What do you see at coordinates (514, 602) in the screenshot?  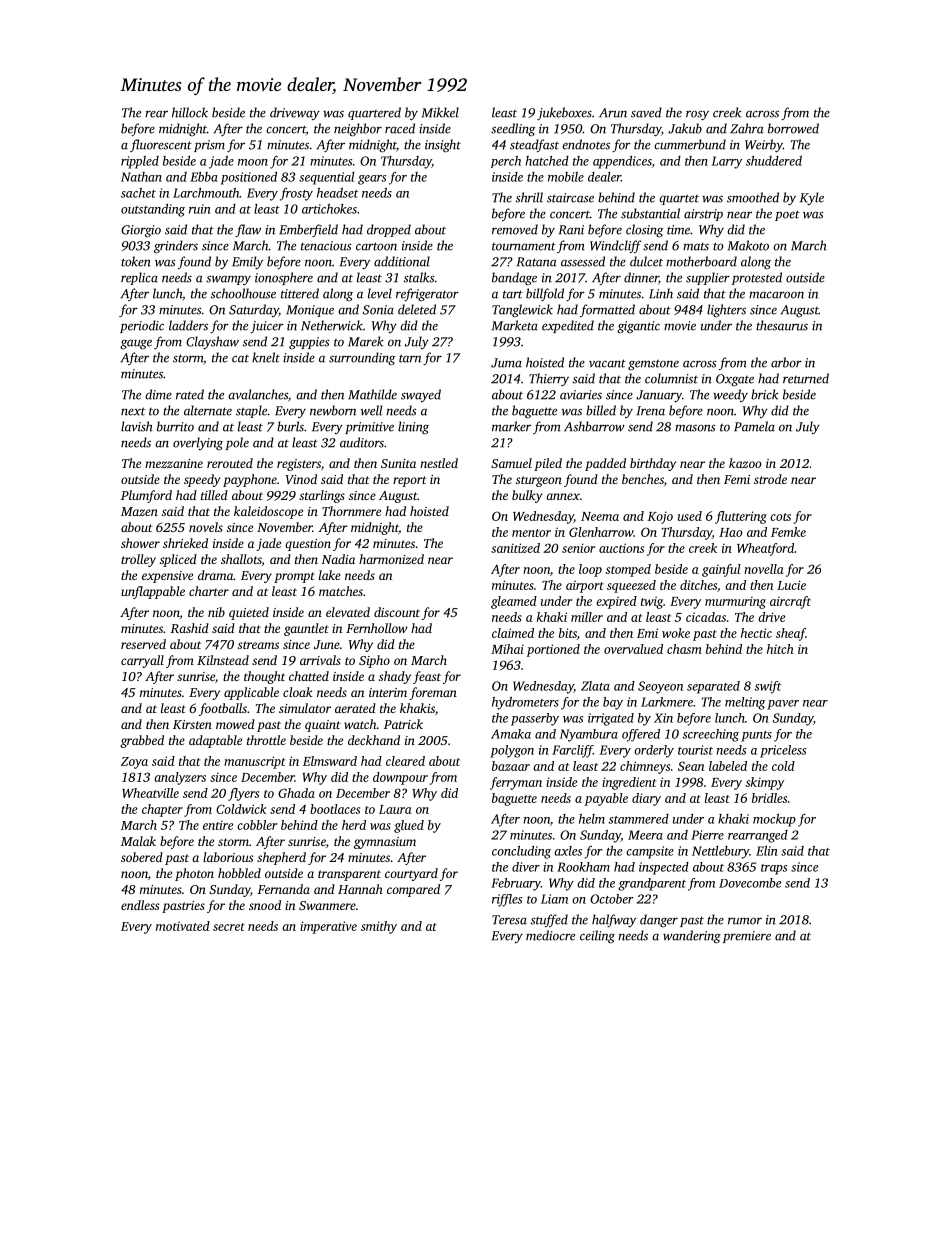 I see `gleamed` at bounding box center [514, 602].
